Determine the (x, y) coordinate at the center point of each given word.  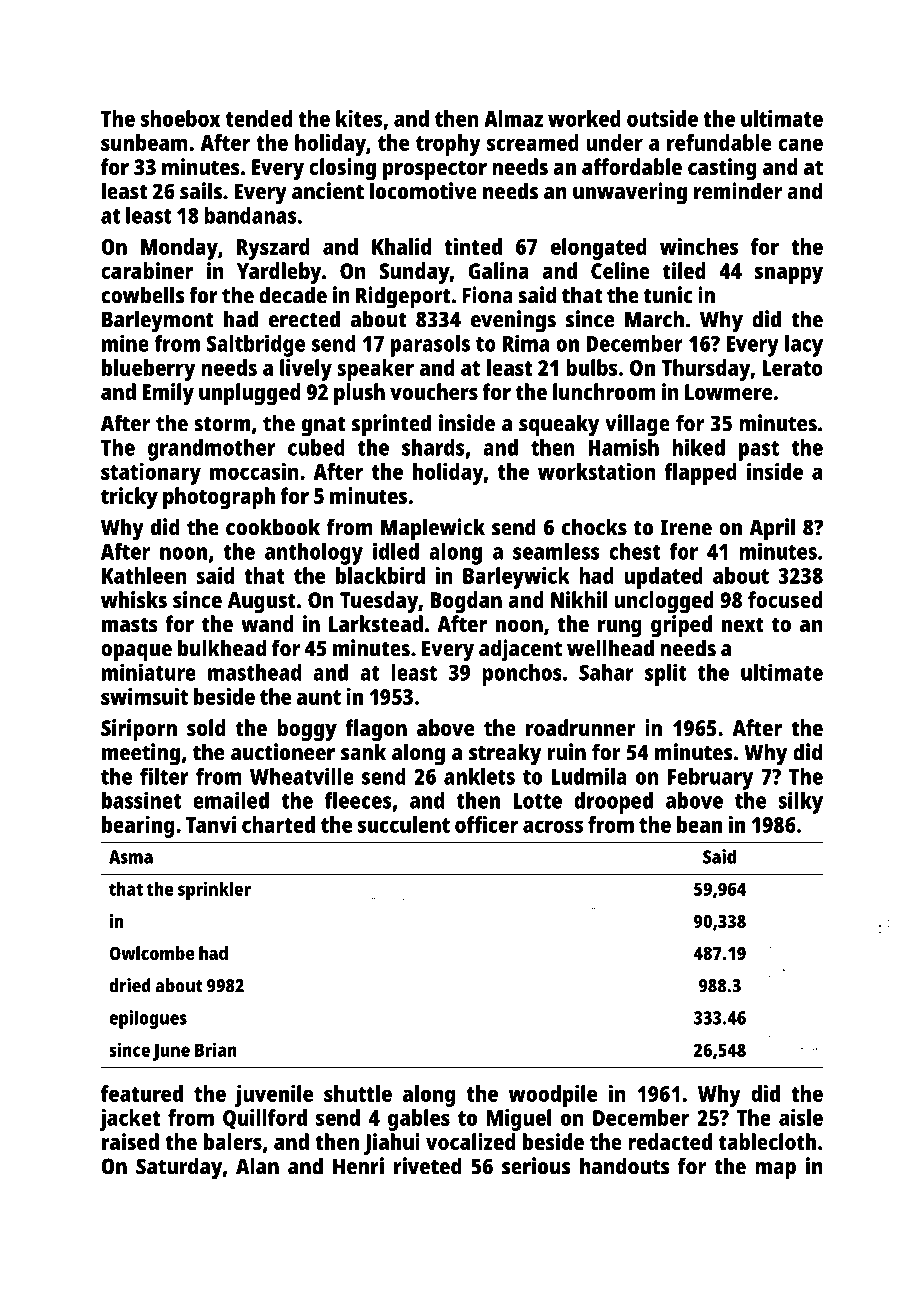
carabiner (147, 270)
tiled (684, 270)
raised (130, 1141)
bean (699, 824)
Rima (526, 343)
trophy (448, 145)
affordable (632, 166)
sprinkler (214, 890)
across (553, 826)
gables (419, 1120)
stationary (151, 474)
